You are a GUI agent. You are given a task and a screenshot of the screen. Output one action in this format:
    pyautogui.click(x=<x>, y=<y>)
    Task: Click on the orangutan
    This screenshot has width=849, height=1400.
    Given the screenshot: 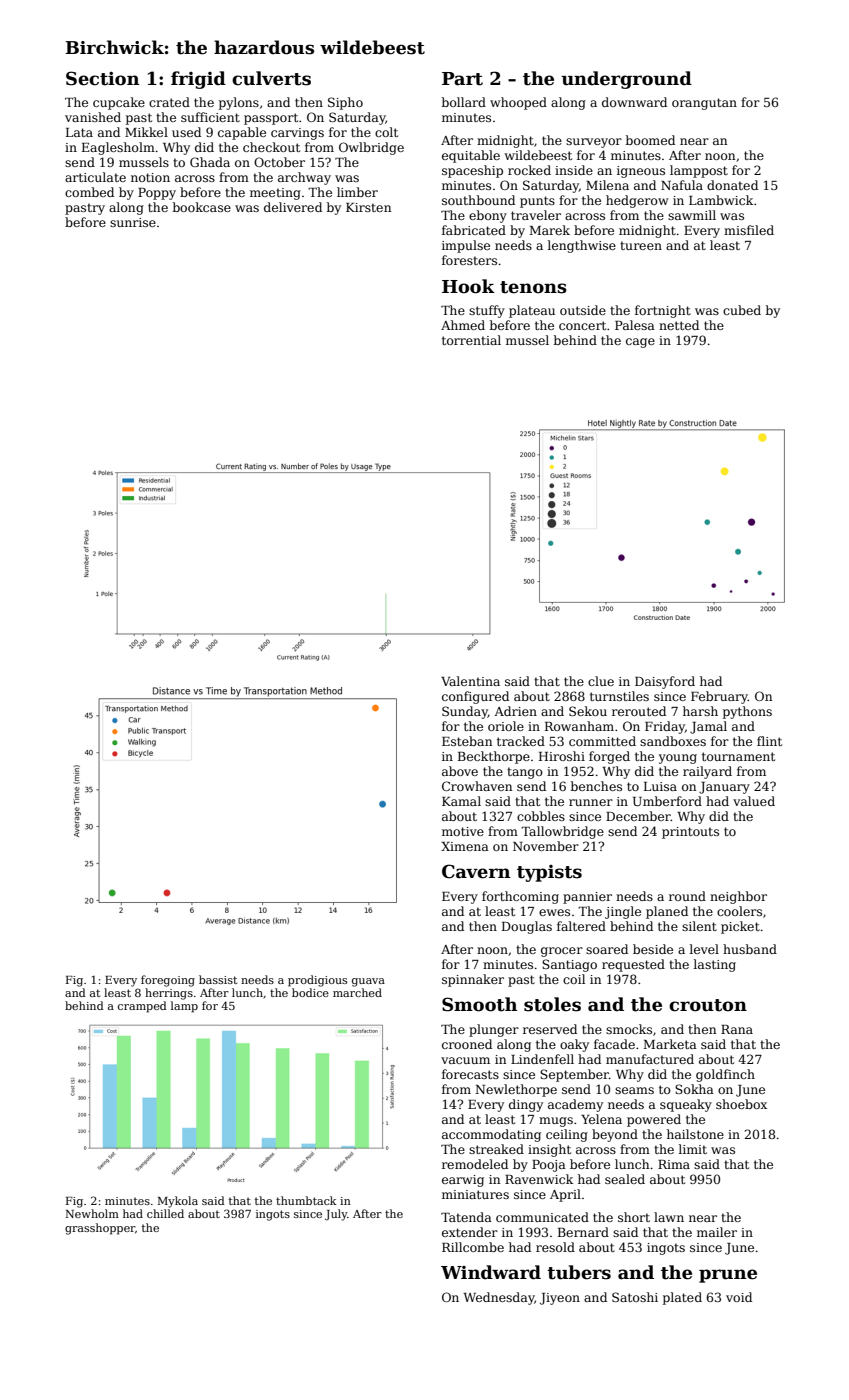 What is the action you would take?
    pyautogui.click(x=704, y=104)
